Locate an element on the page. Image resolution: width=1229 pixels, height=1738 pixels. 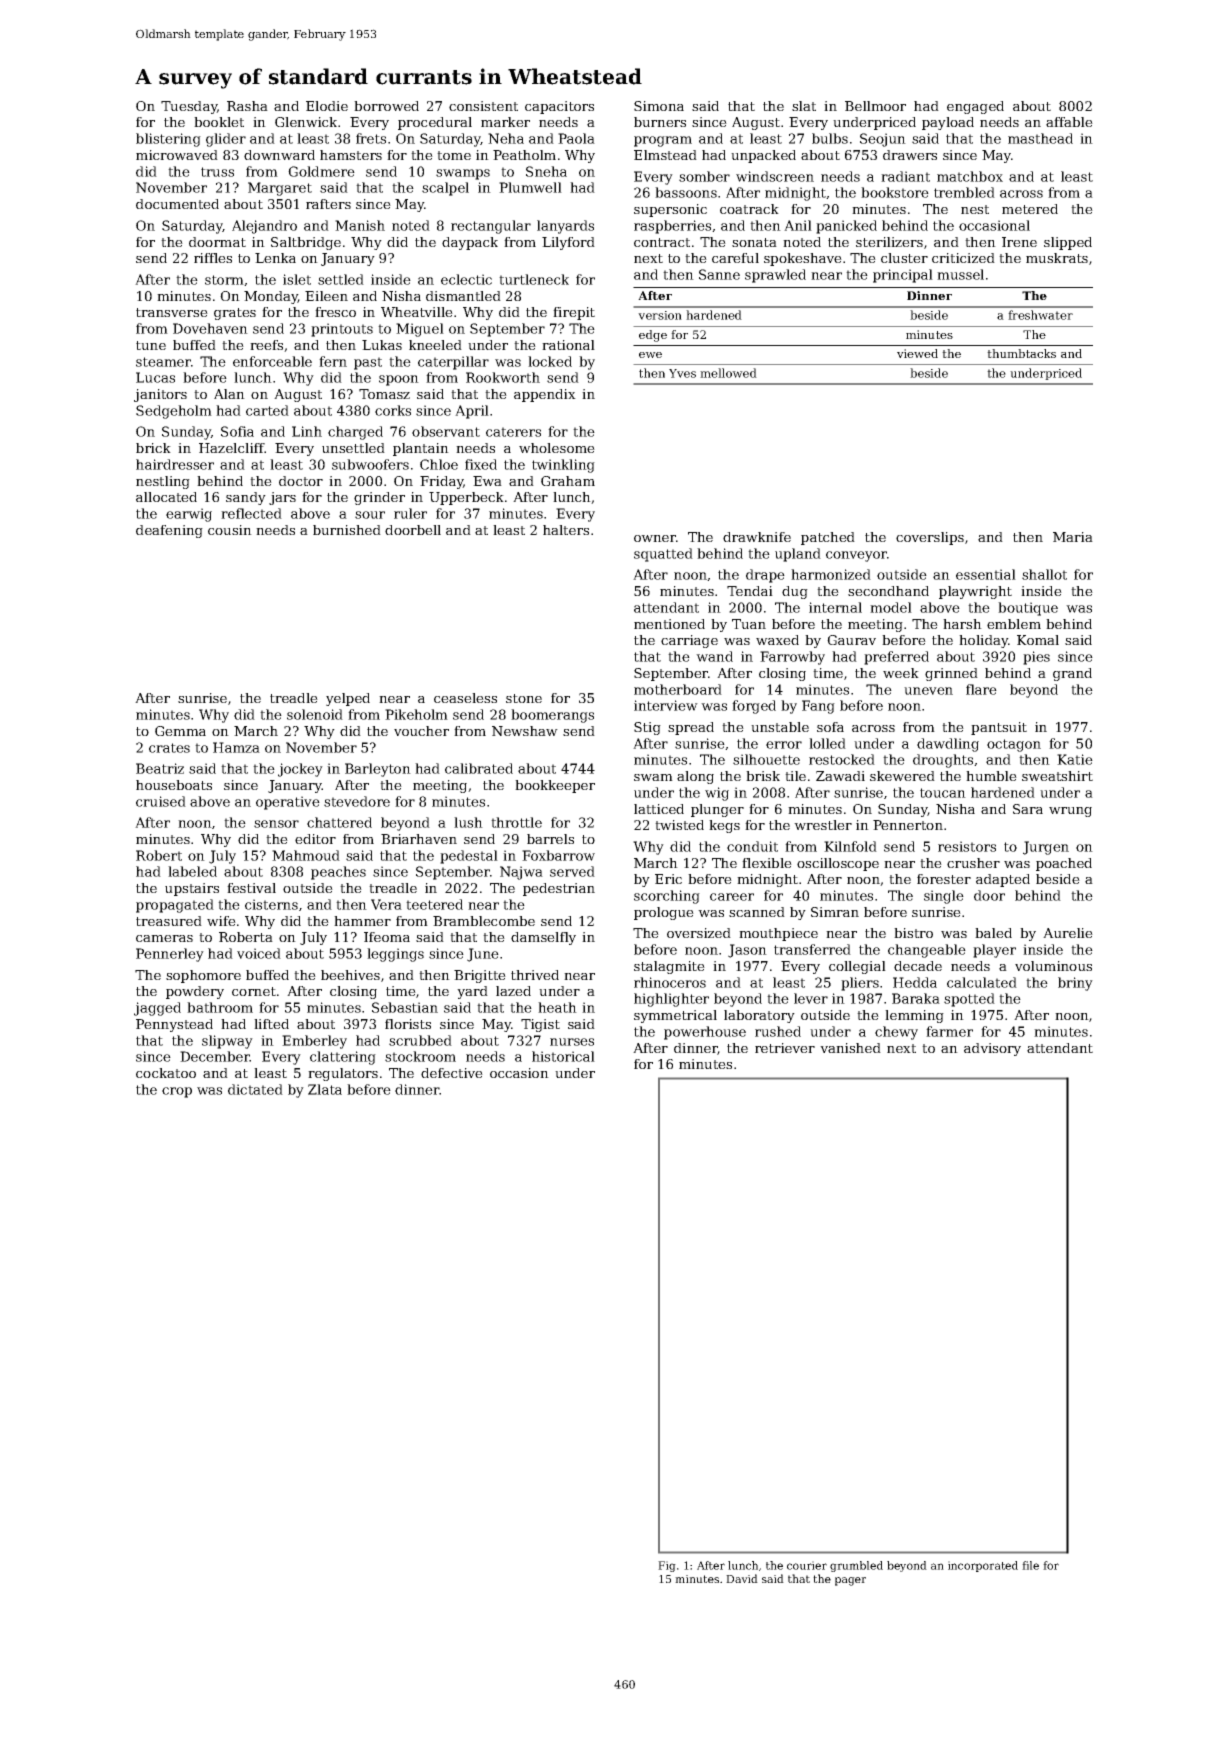
janitors is located at coordinates (160, 395).
